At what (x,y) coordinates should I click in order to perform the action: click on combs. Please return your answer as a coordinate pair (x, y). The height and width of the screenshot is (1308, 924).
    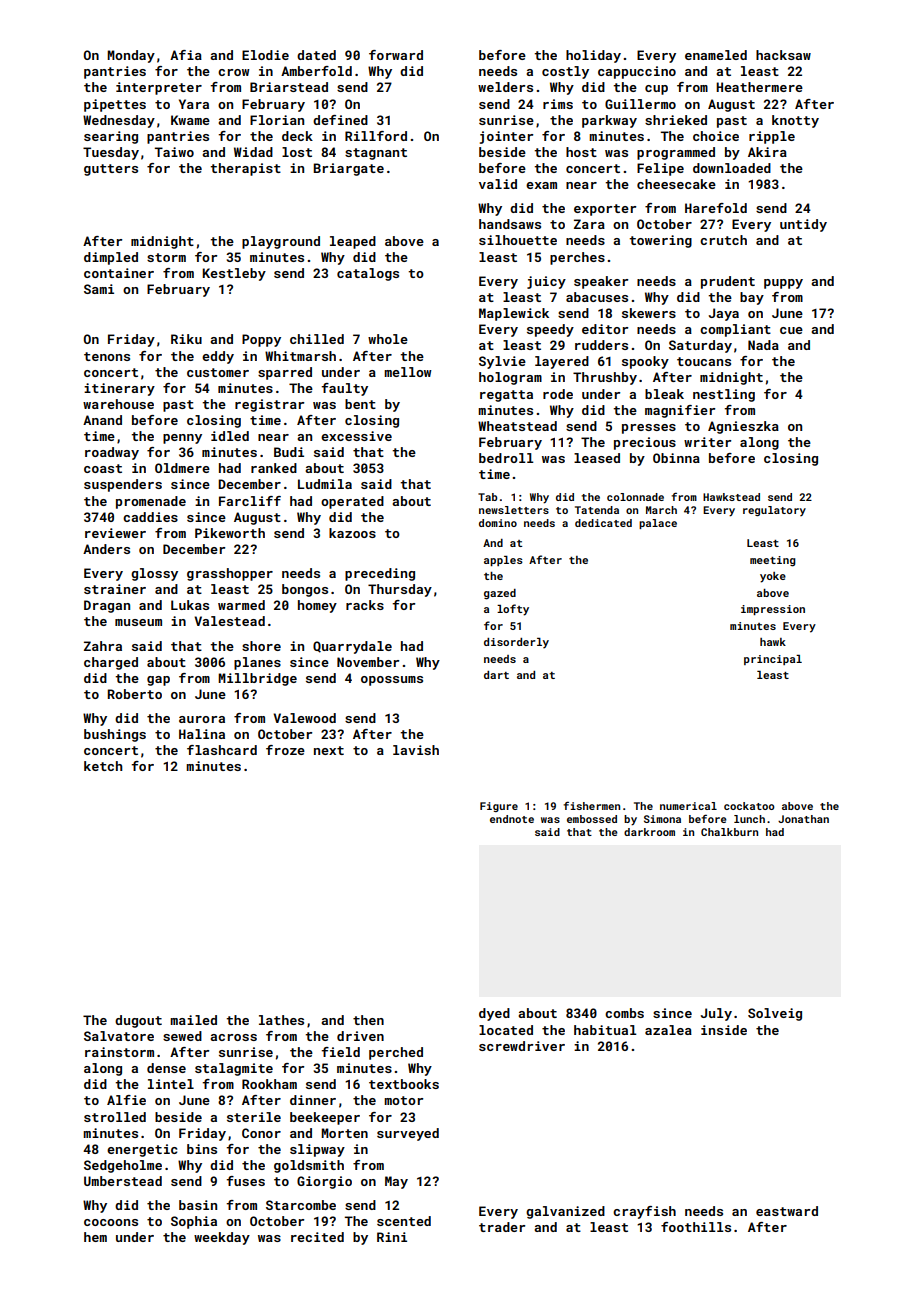
    Looking at the image, I should click on (624, 1013).
